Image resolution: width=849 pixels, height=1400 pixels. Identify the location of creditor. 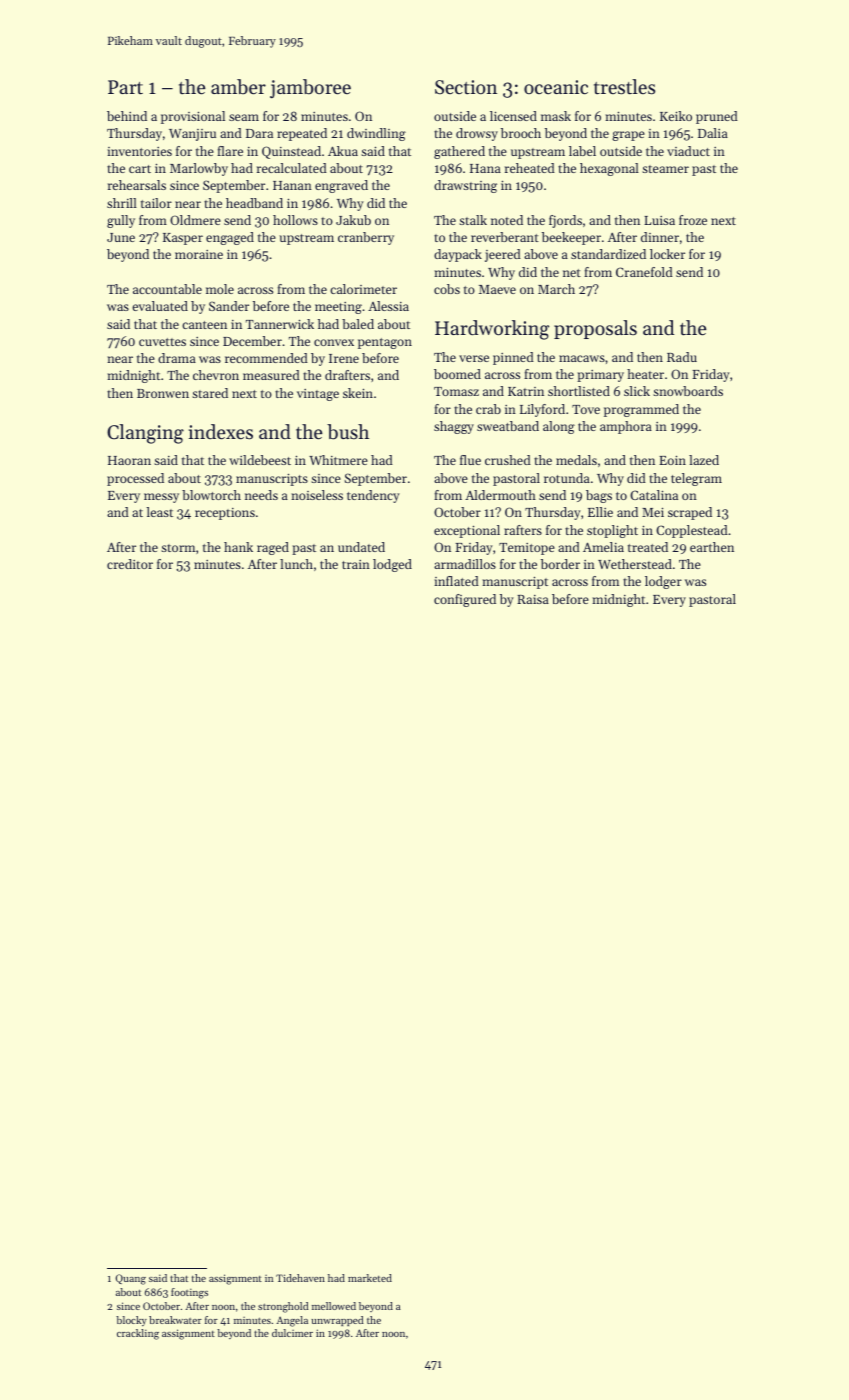
(130, 564).
